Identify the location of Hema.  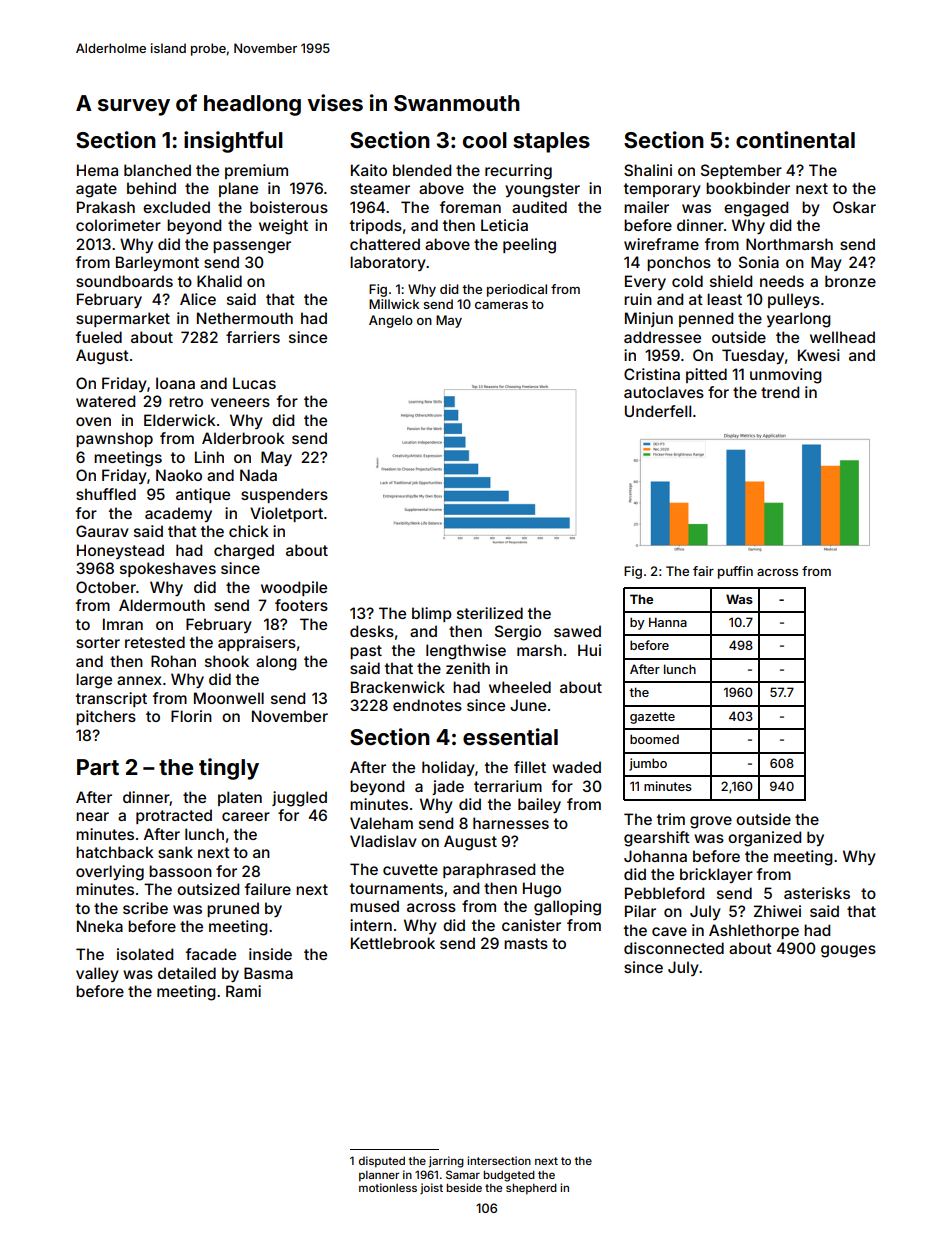
(97, 170).
